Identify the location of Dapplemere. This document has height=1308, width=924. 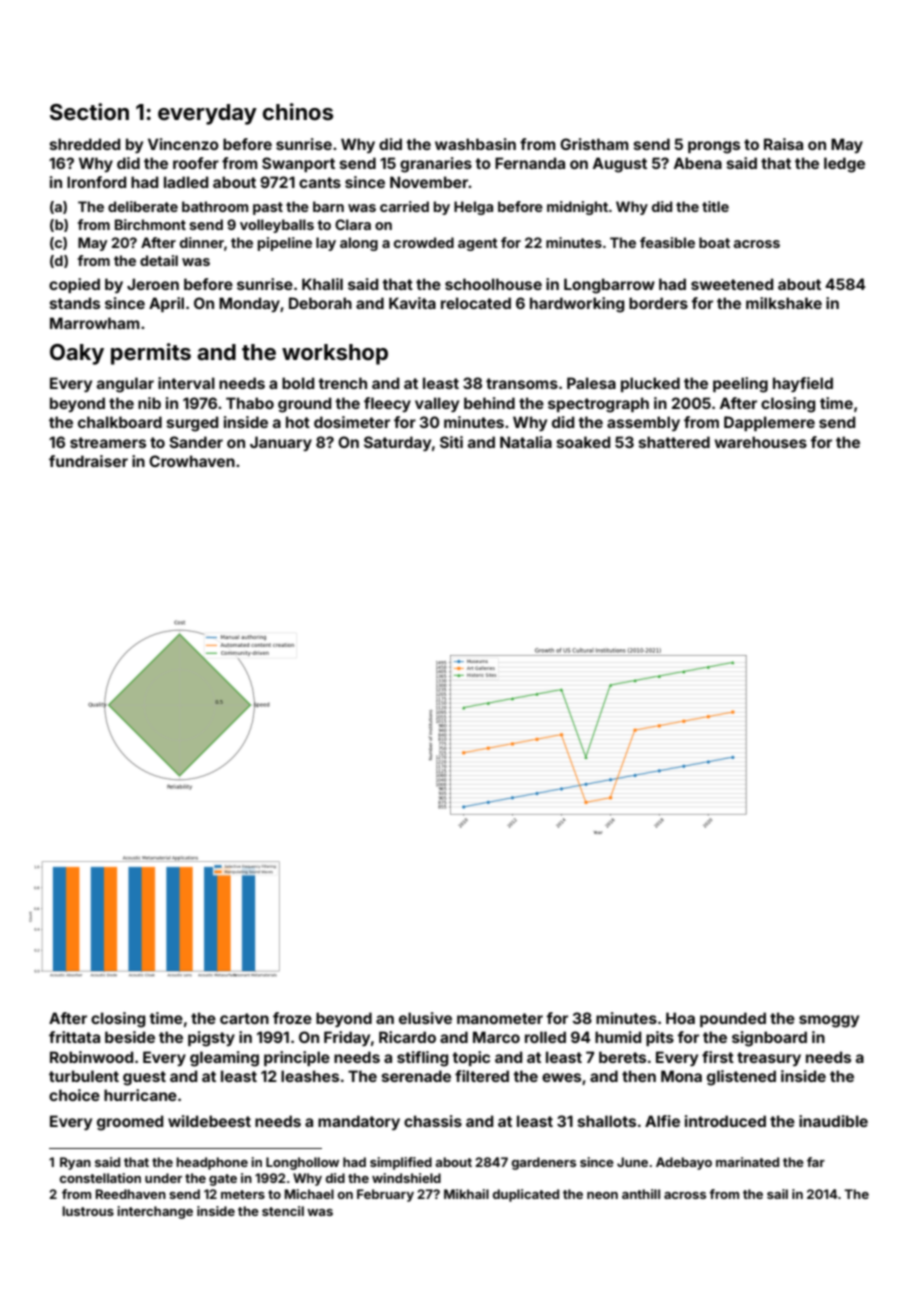
(769, 423).
